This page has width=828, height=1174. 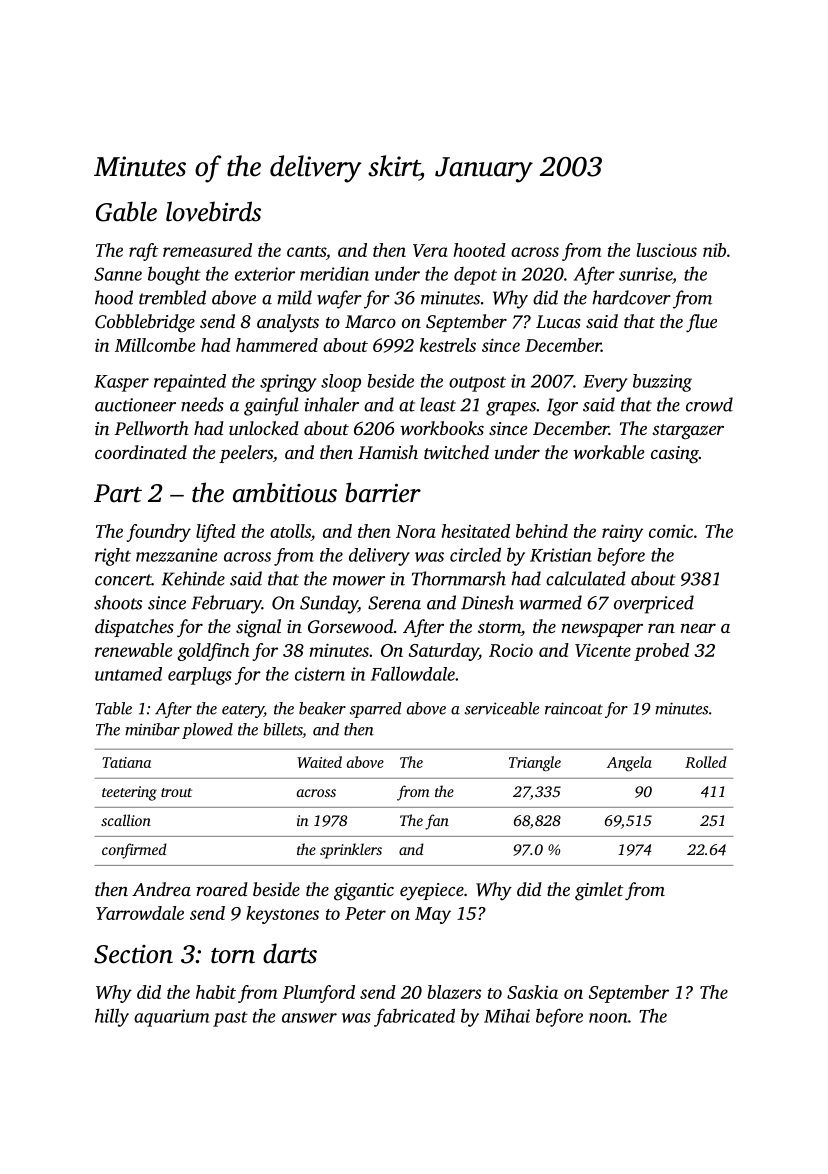 I want to click on trout, so click(x=176, y=792).
